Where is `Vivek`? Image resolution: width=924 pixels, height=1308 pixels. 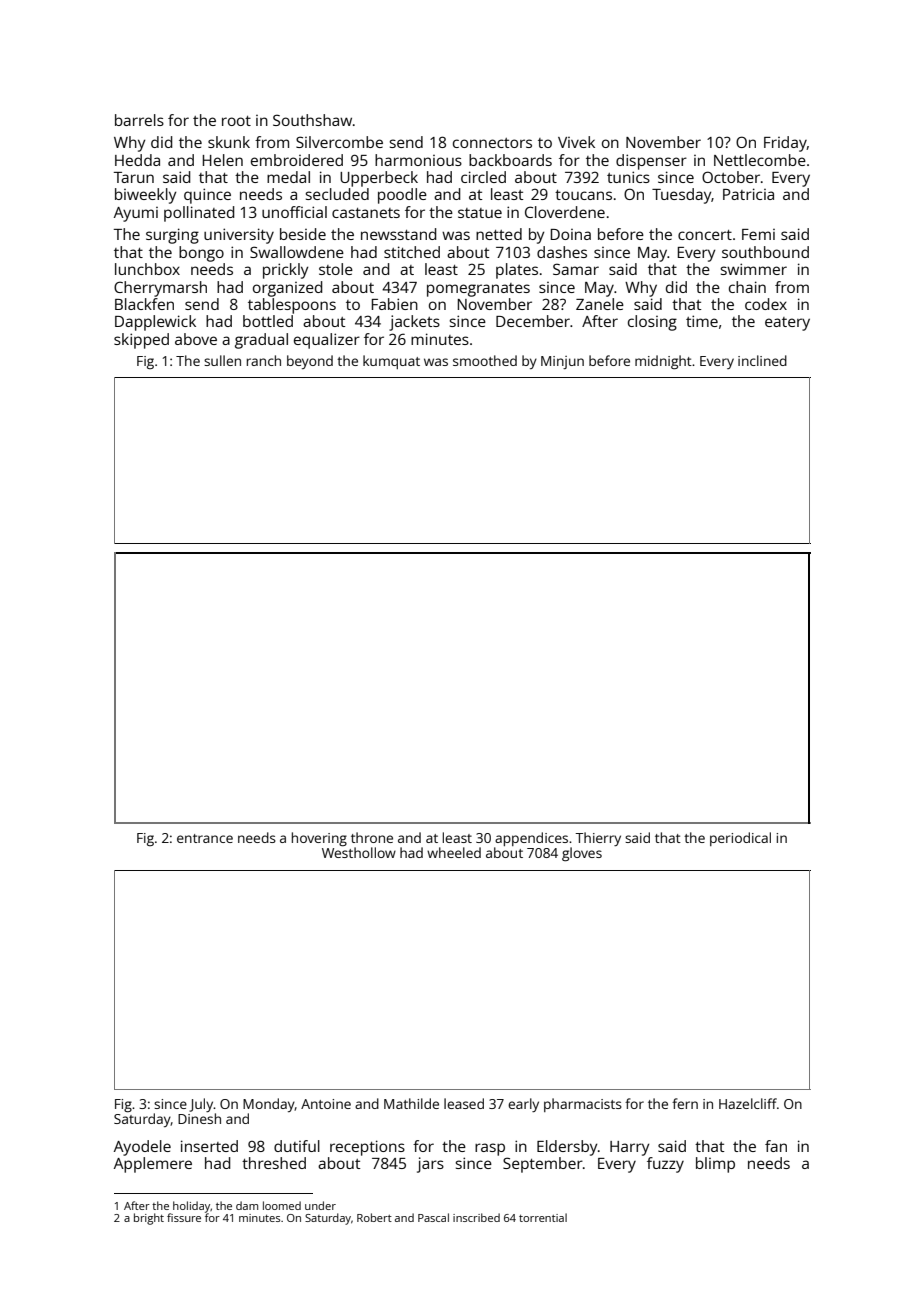
Vivek is located at coordinates (576, 142).
